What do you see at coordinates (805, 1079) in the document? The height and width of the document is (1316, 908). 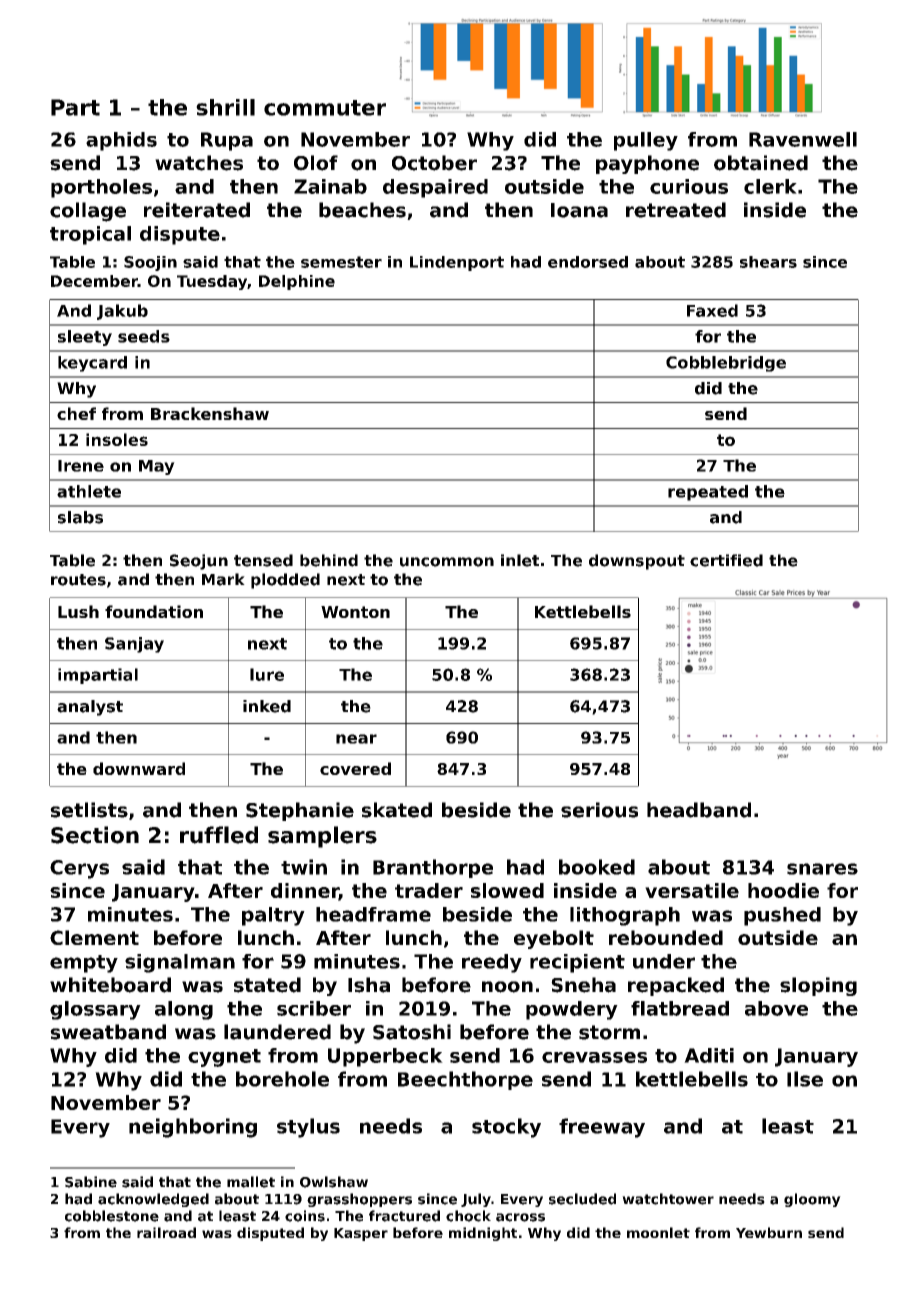 I see `Ilse` at bounding box center [805, 1079].
